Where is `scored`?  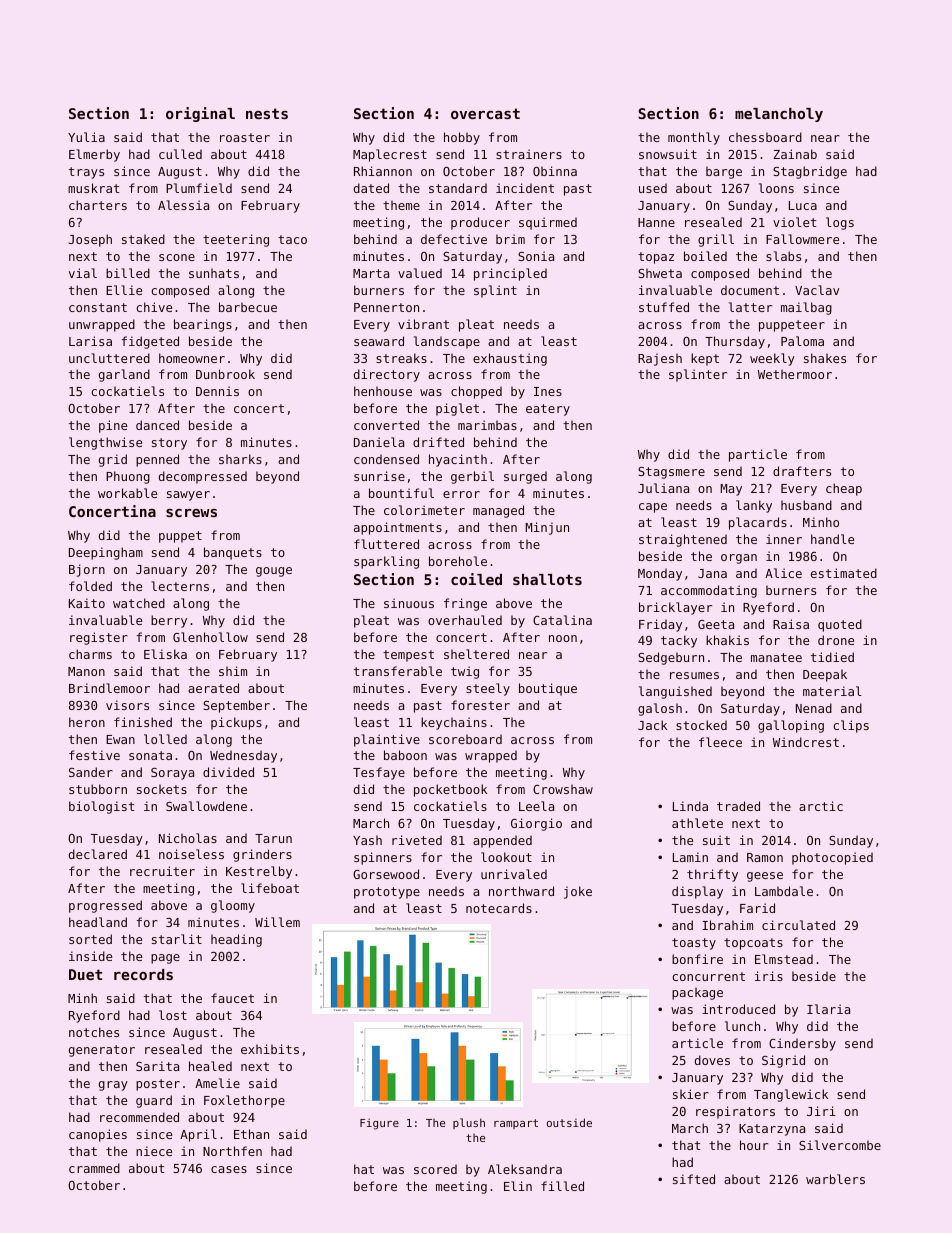
scored is located at coordinates (435, 1169).
